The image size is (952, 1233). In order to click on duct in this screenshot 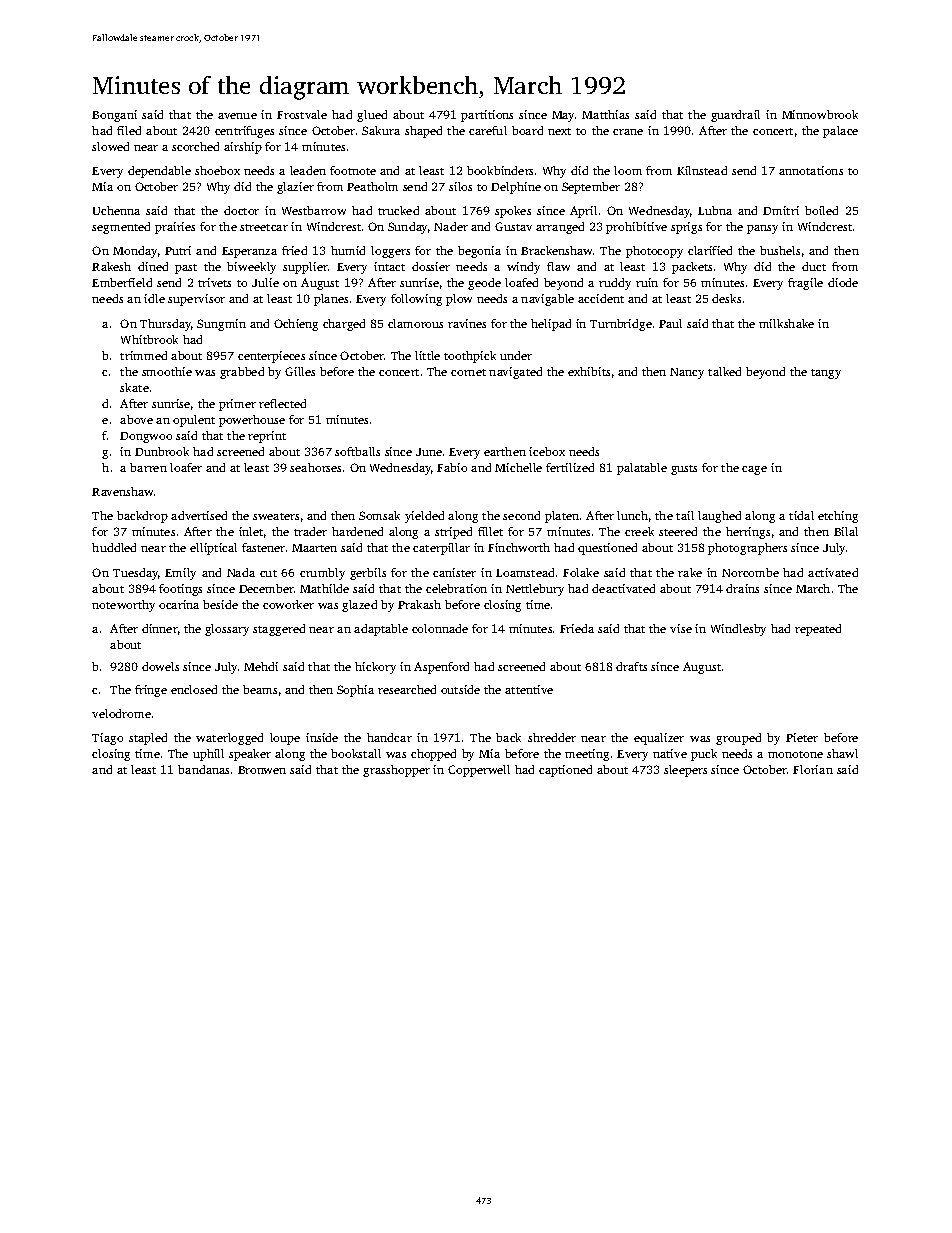, I will do `click(814, 266)`.
